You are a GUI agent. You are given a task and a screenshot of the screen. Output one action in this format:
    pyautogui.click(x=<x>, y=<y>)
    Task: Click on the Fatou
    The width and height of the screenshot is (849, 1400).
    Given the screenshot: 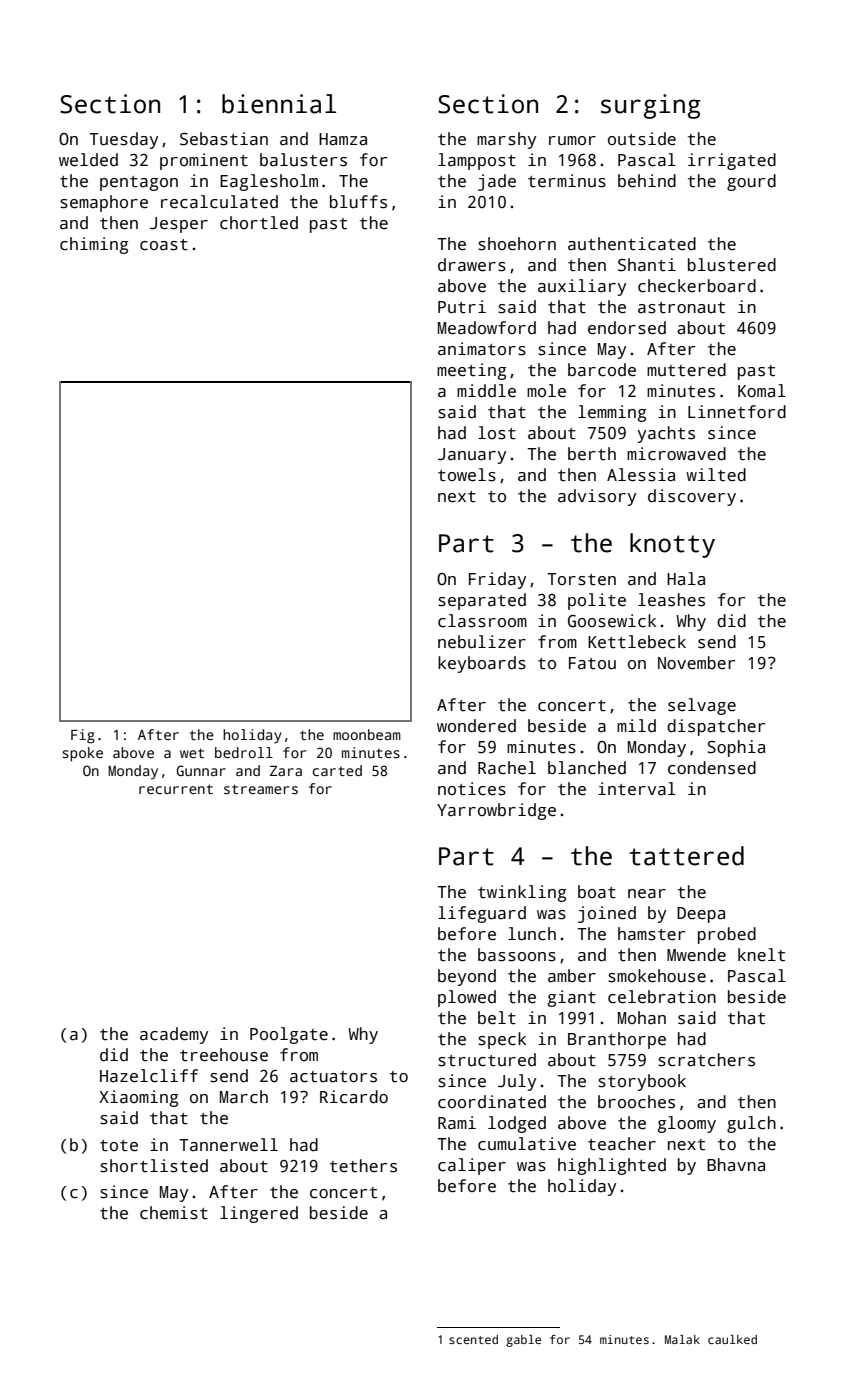 What is the action you would take?
    pyautogui.click(x=592, y=663)
